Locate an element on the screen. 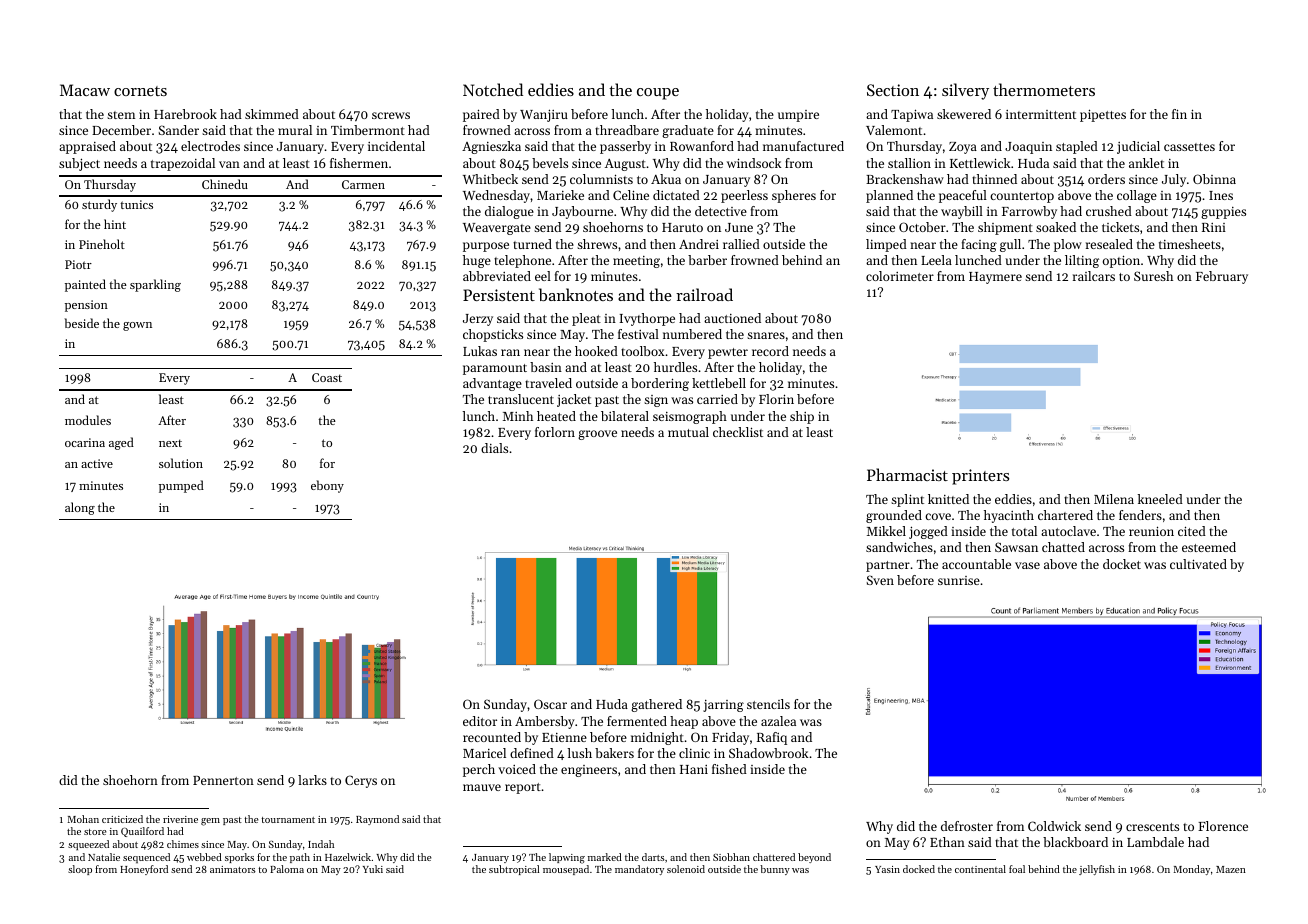  path is located at coordinates (300, 858).
